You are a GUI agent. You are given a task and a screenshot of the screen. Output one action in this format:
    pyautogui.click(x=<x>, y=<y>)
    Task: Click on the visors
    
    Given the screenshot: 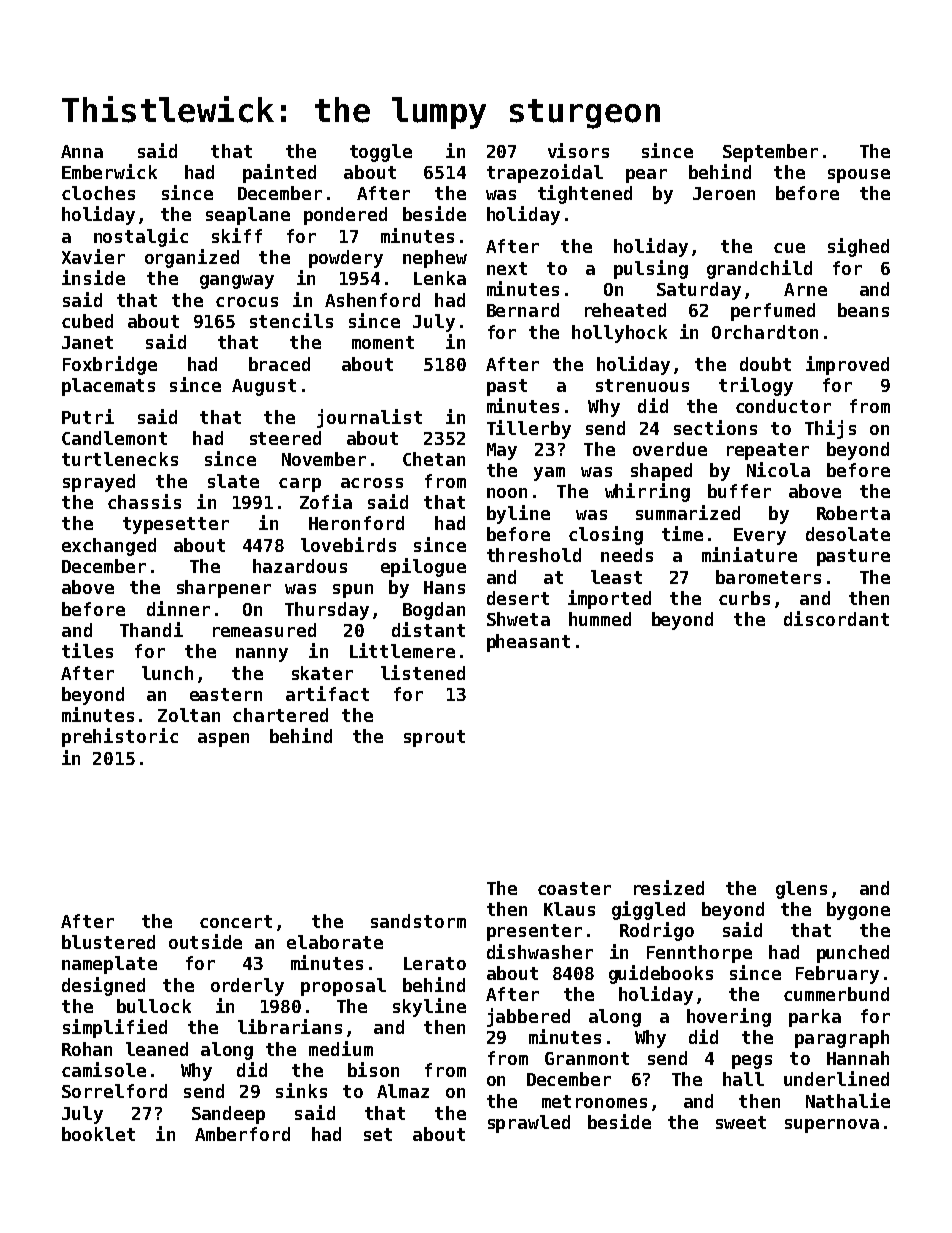 What is the action you would take?
    pyautogui.click(x=578, y=150)
